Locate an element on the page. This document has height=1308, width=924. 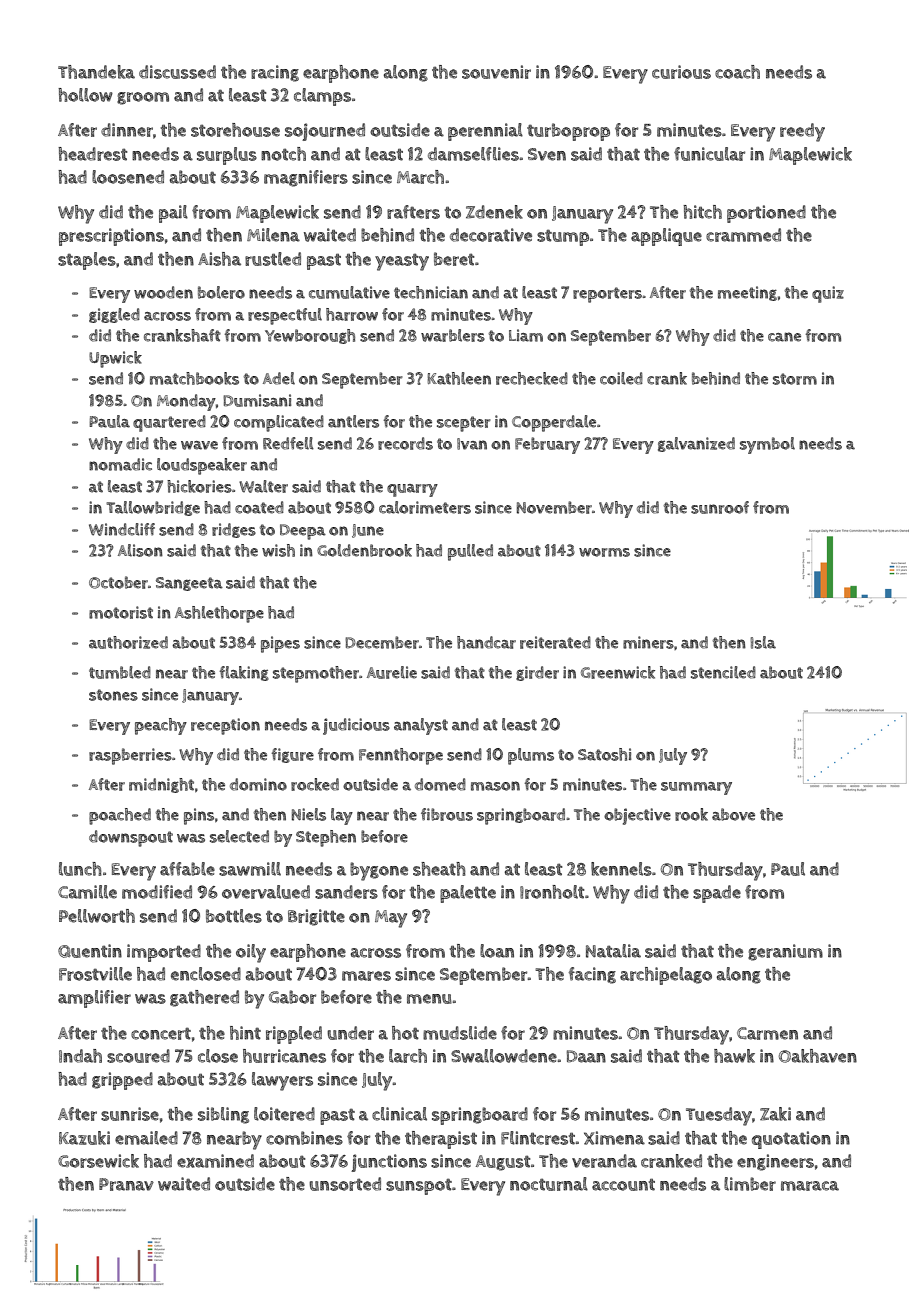
loan is located at coordinates (497, 951).
